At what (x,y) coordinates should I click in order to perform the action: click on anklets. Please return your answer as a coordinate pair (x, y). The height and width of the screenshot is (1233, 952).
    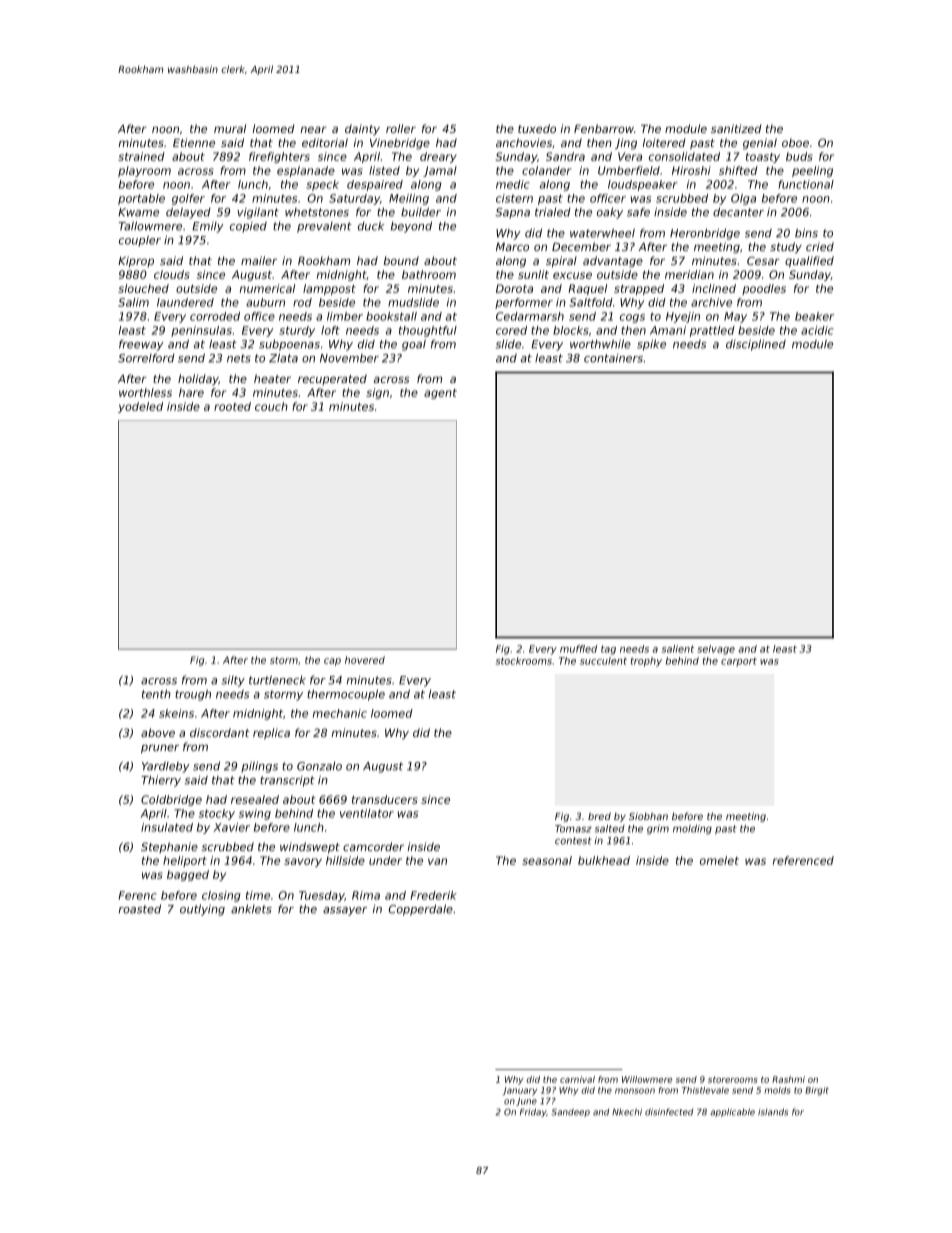
    Looking at the image, I should click on (251, 909).
